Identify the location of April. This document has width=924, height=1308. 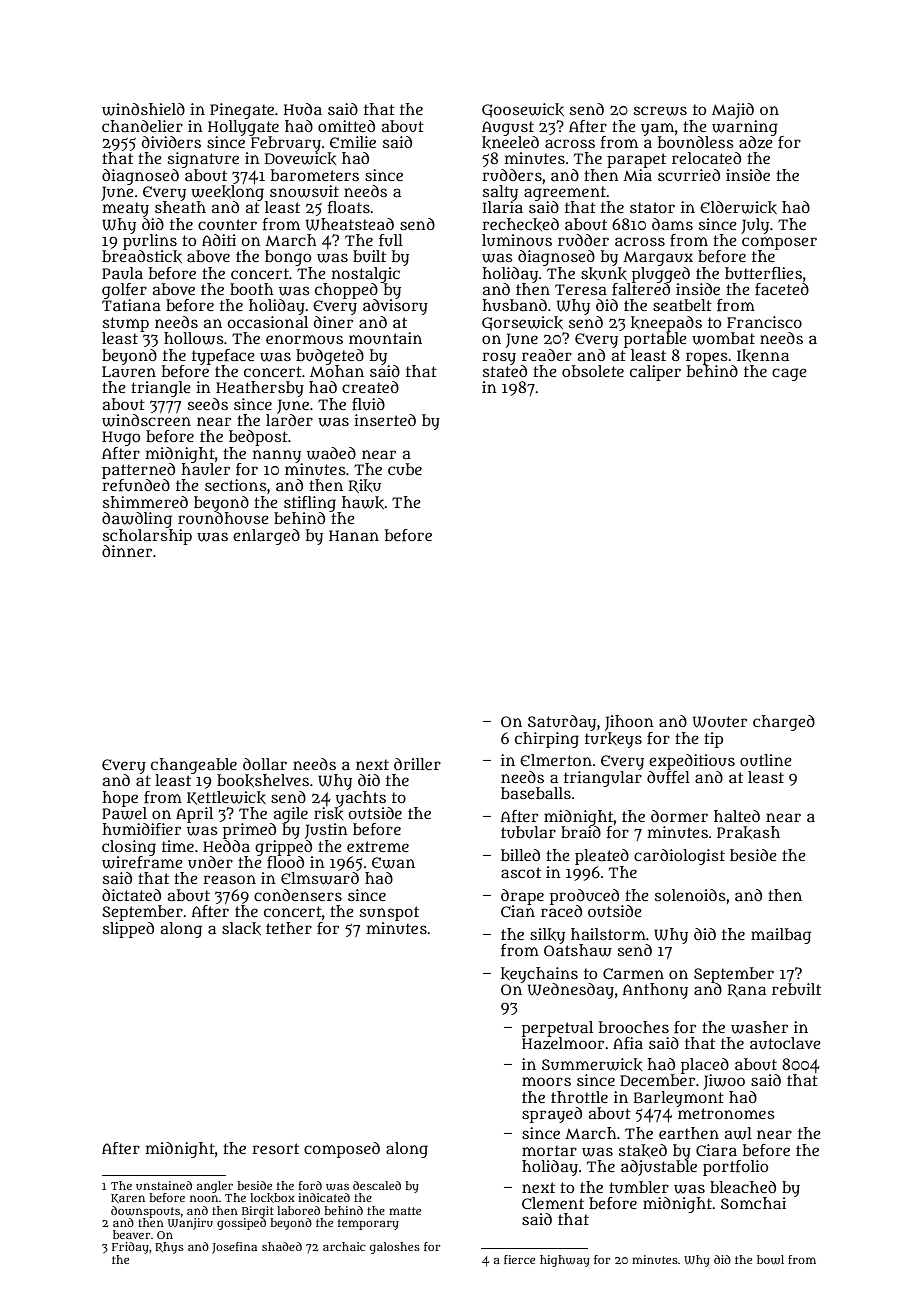
(194, 815).
